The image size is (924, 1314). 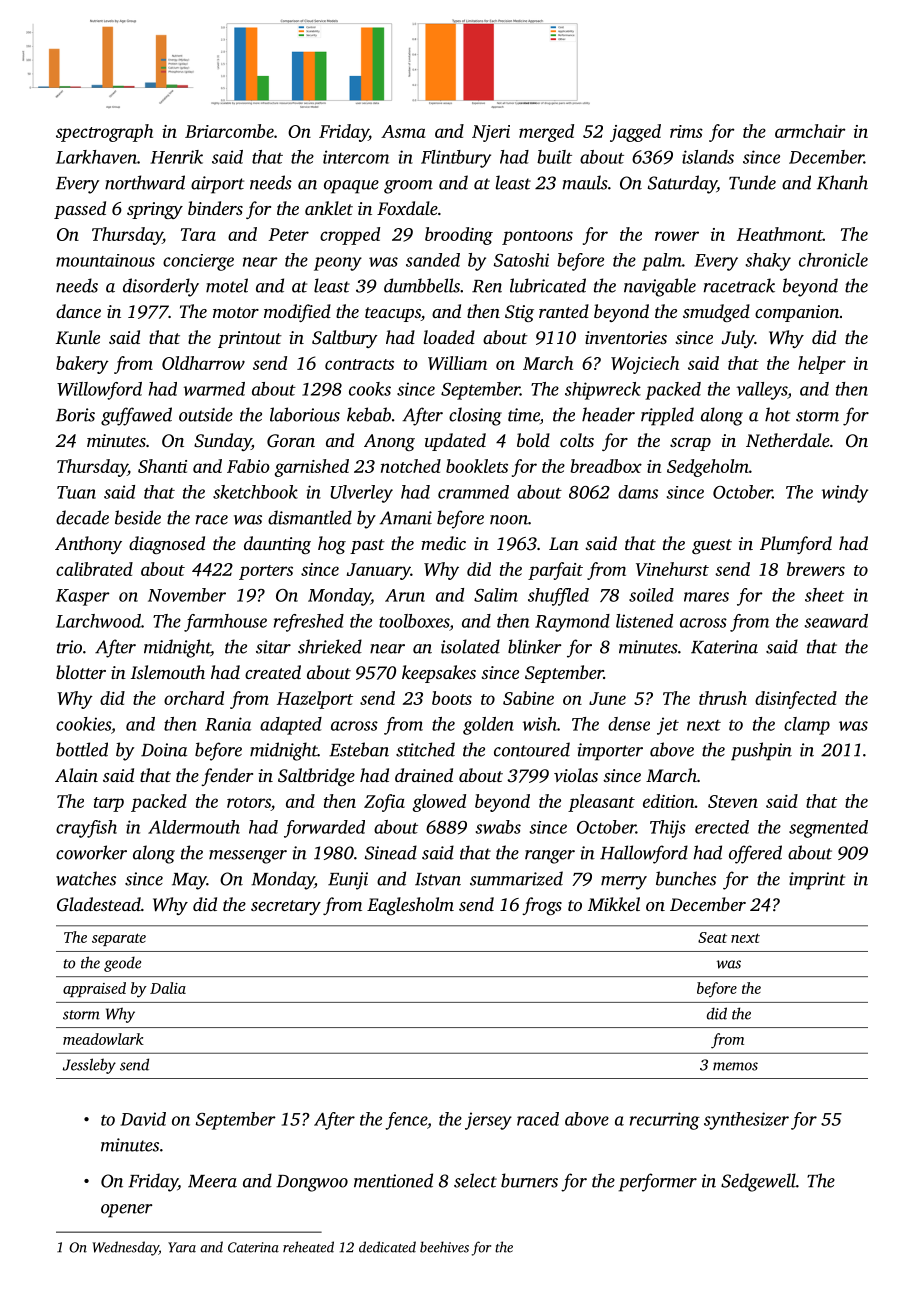 What do you see at coordinates (491, 133) in the screenshot?
I see `Njeri` at bounding box center [491, 133].
